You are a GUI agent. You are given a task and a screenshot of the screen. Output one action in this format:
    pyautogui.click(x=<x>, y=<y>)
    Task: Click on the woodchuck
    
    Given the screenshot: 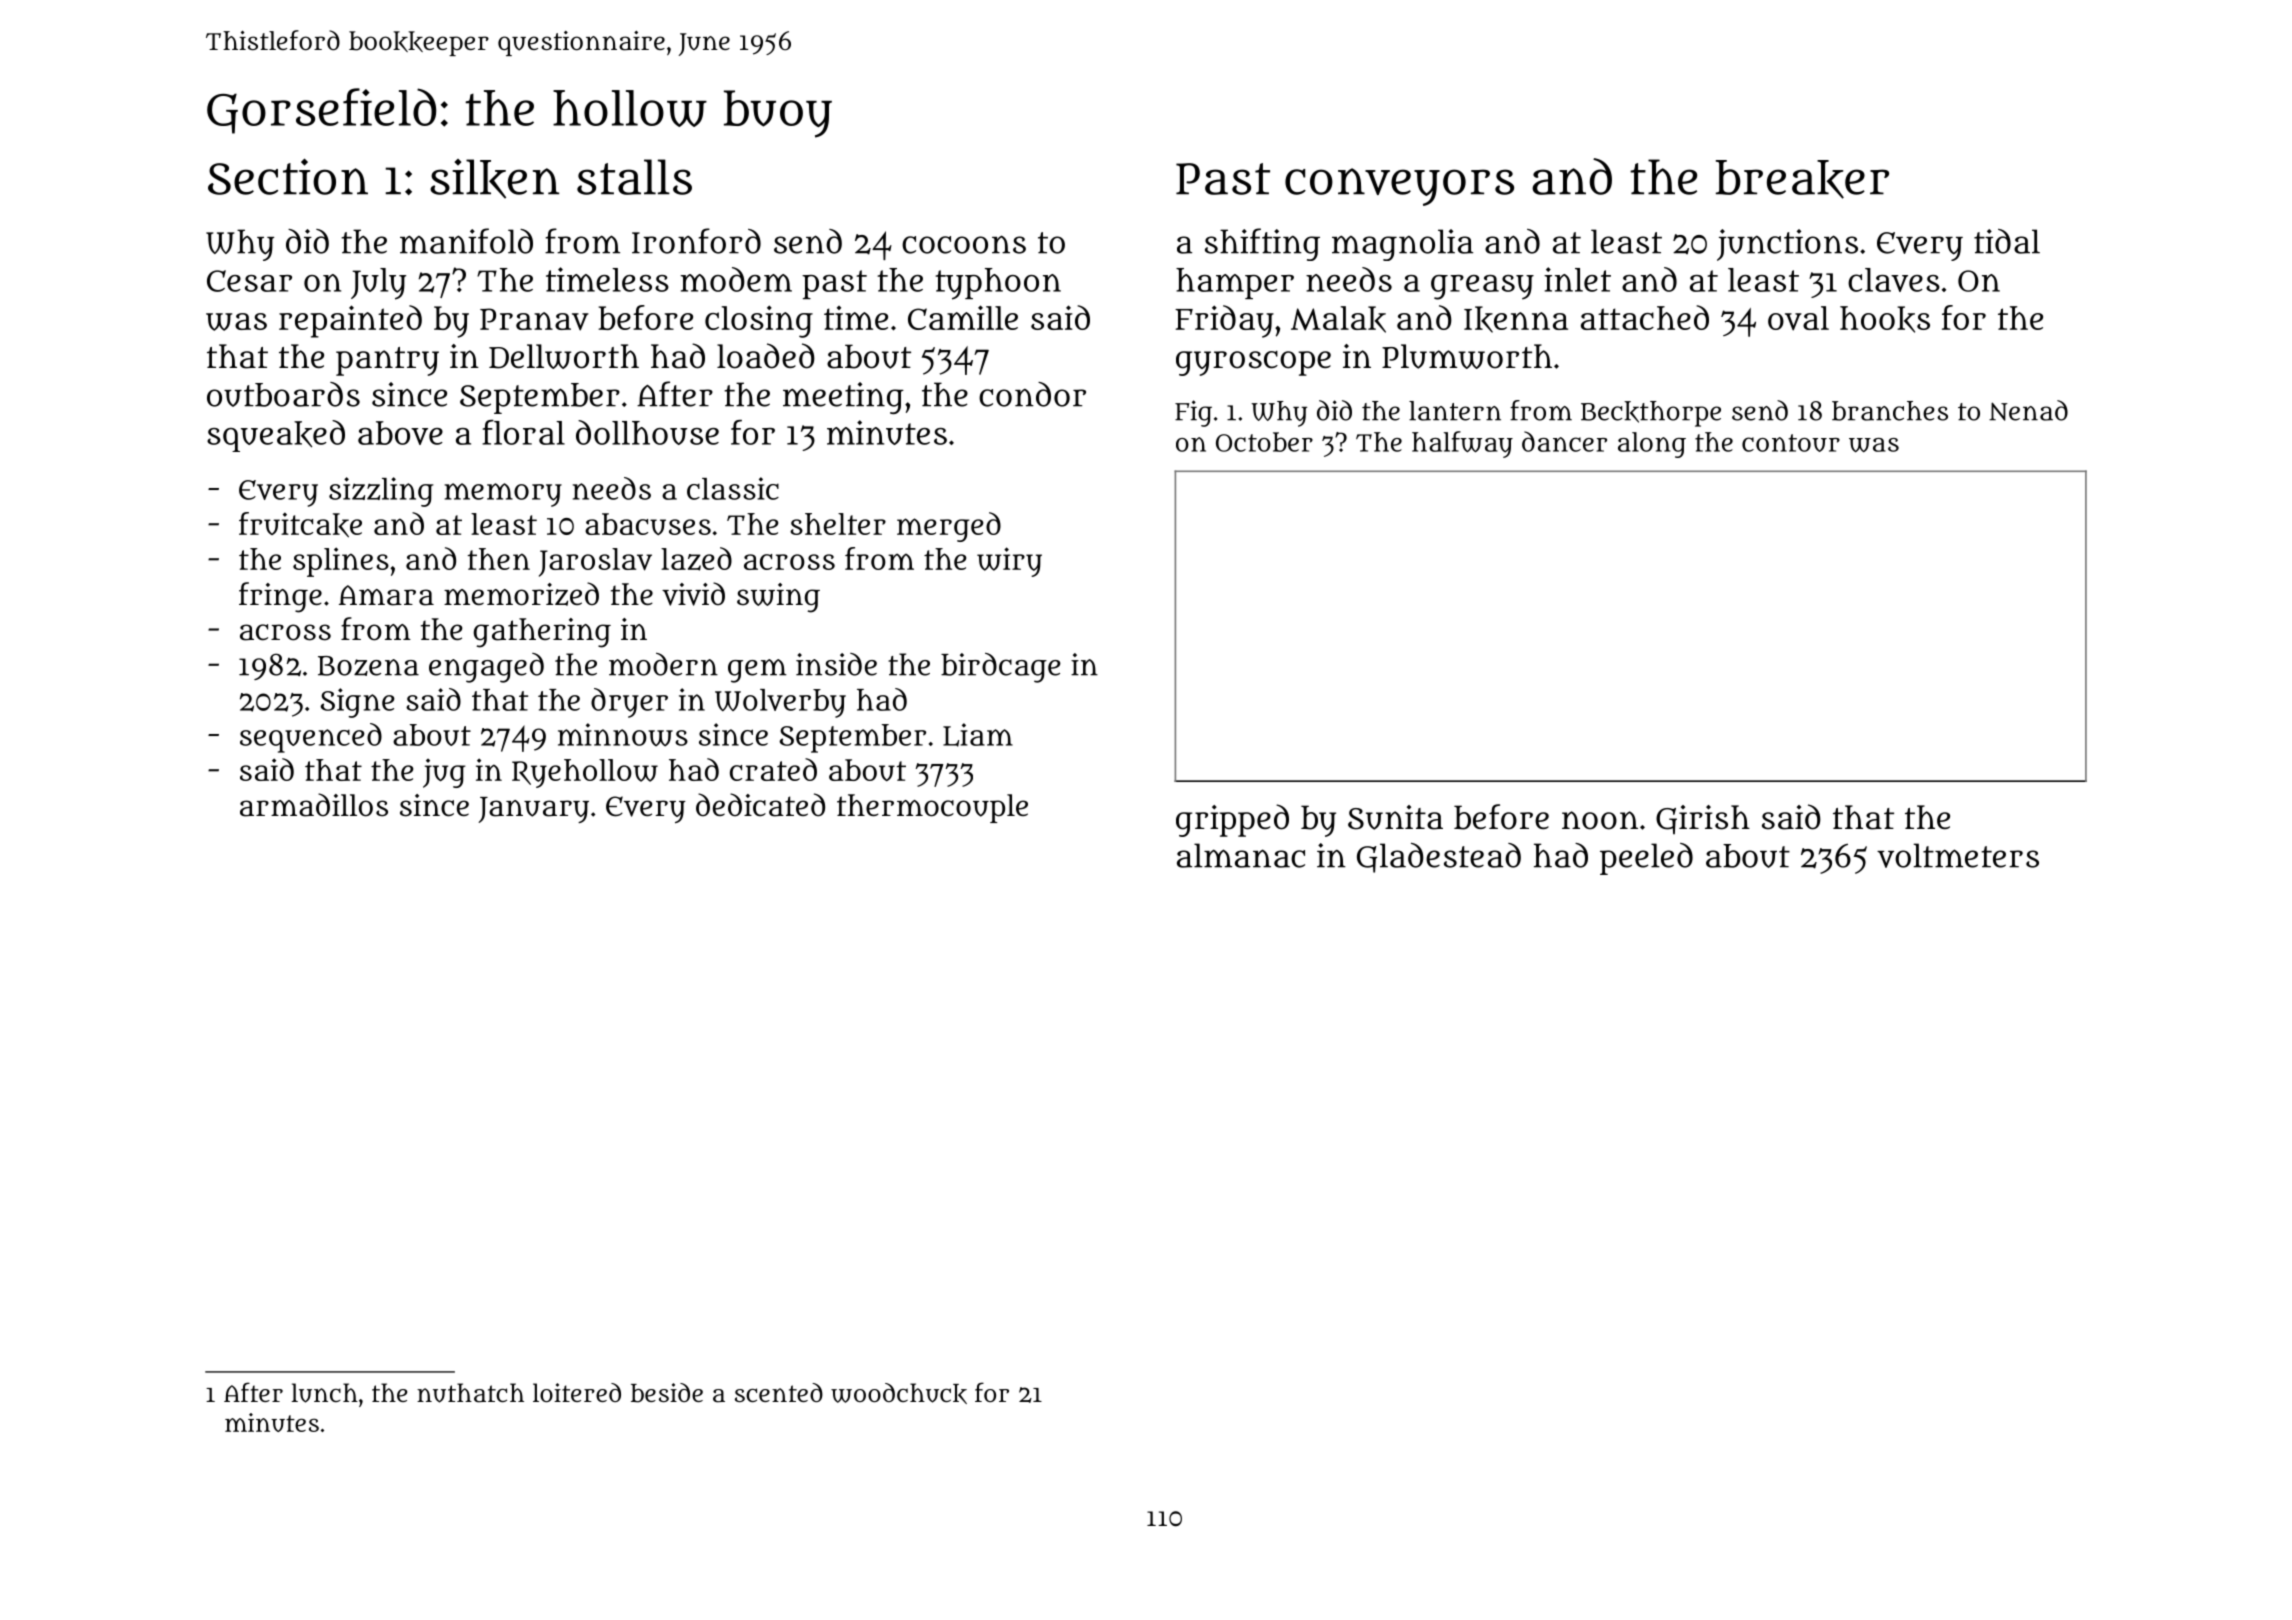 What is the action you would take?
    pyautogui.click(x=899, y=1393)
